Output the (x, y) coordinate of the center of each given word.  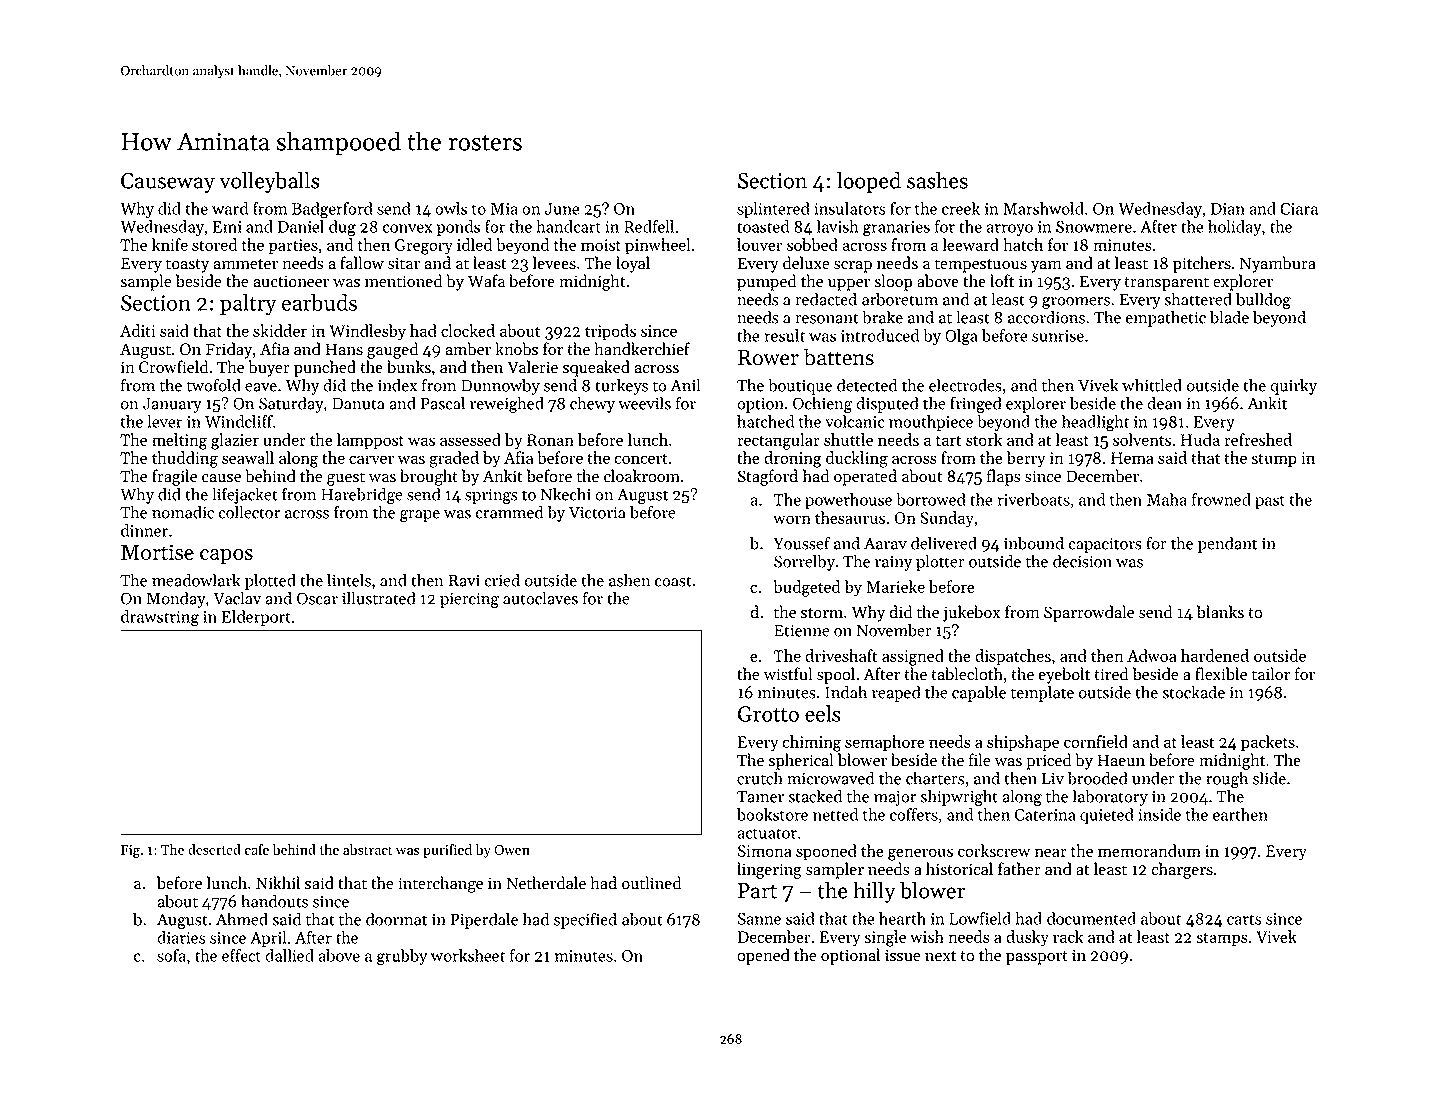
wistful (788, 674)
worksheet (468, 955)
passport (1037, 958)
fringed (976, 404)
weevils (644, 403)
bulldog (1263, 300)
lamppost (370, 441)
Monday (176, 599)
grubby (402, 957)
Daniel (301, 226)
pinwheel (658, 246)
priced (1048, 761)
